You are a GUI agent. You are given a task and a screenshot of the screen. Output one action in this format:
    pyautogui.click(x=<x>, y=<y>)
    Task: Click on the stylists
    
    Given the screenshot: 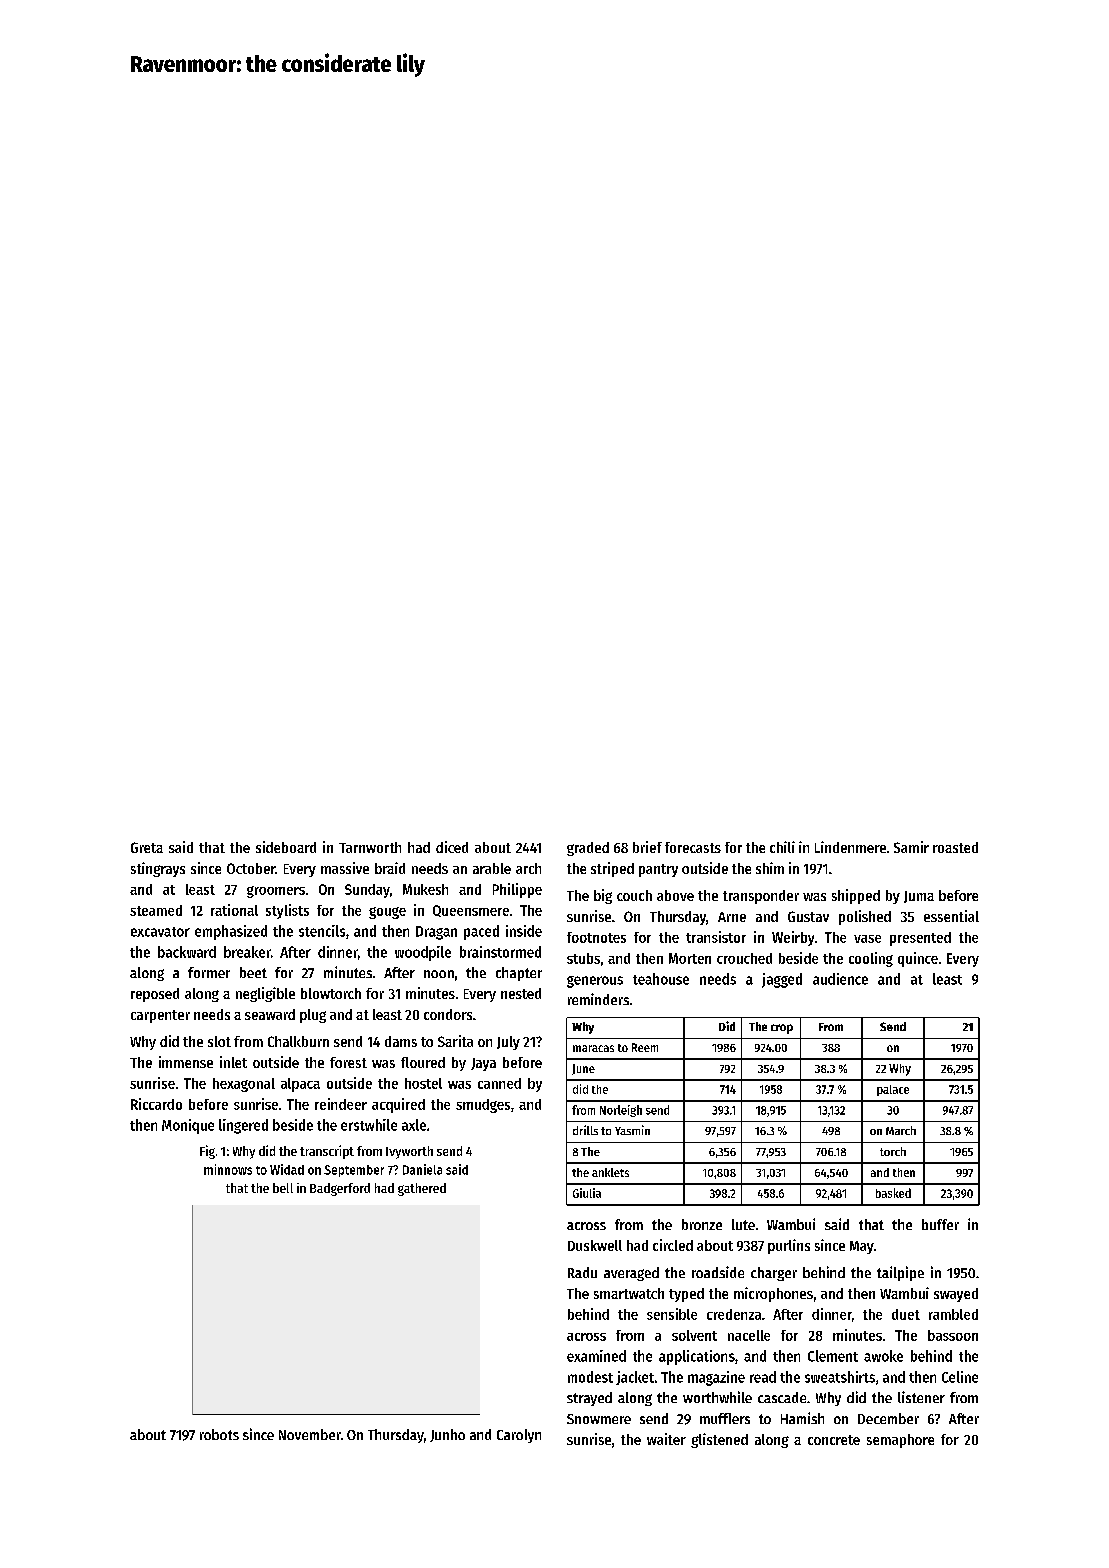 What is the action you would take?
    pyautogui.click(x=287, y=911)
